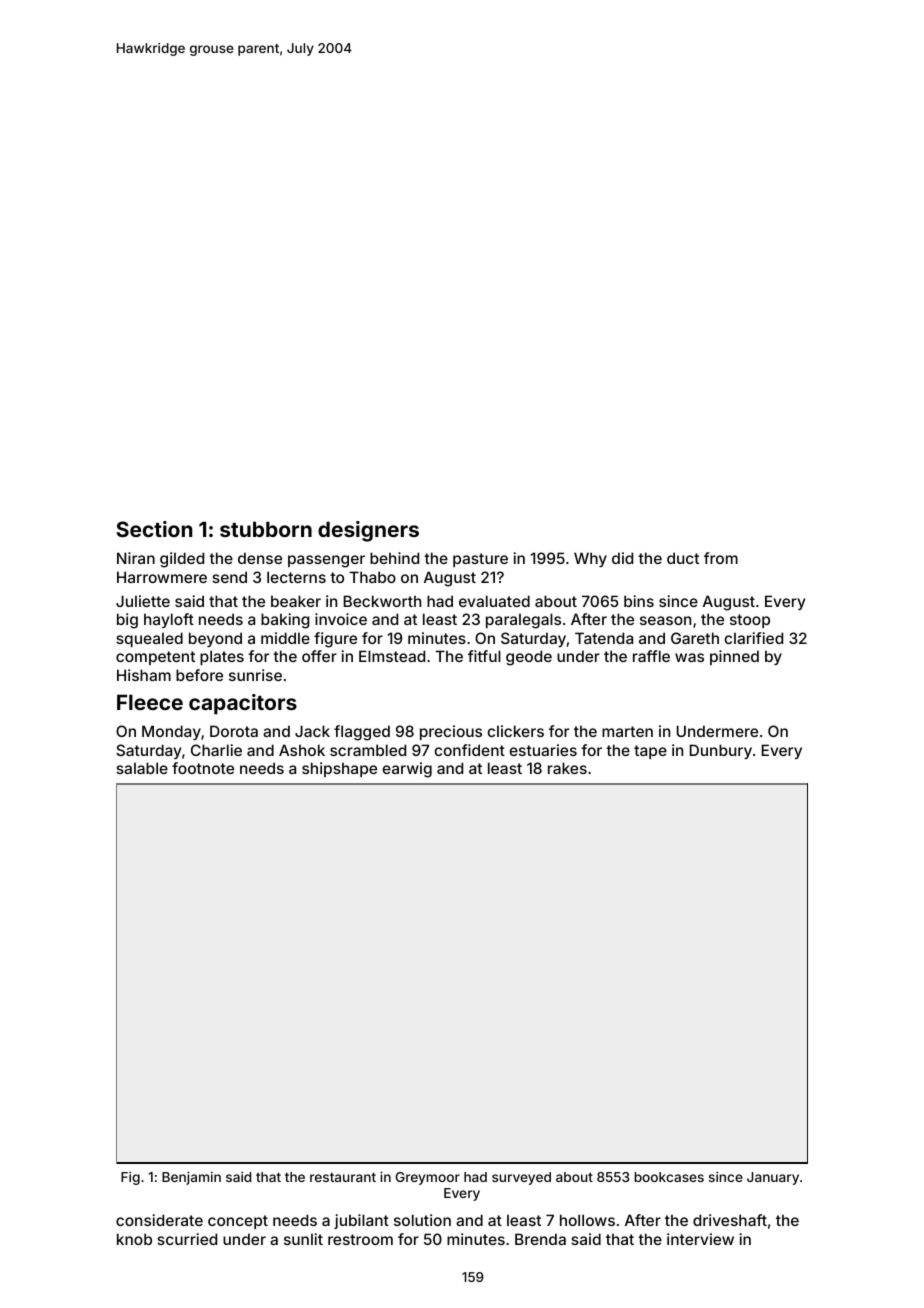 The height and width of the screenshot is (1308, 924). Describe the element at coordinates (260, 558) in the screenshot. I see `dense` at that location.
